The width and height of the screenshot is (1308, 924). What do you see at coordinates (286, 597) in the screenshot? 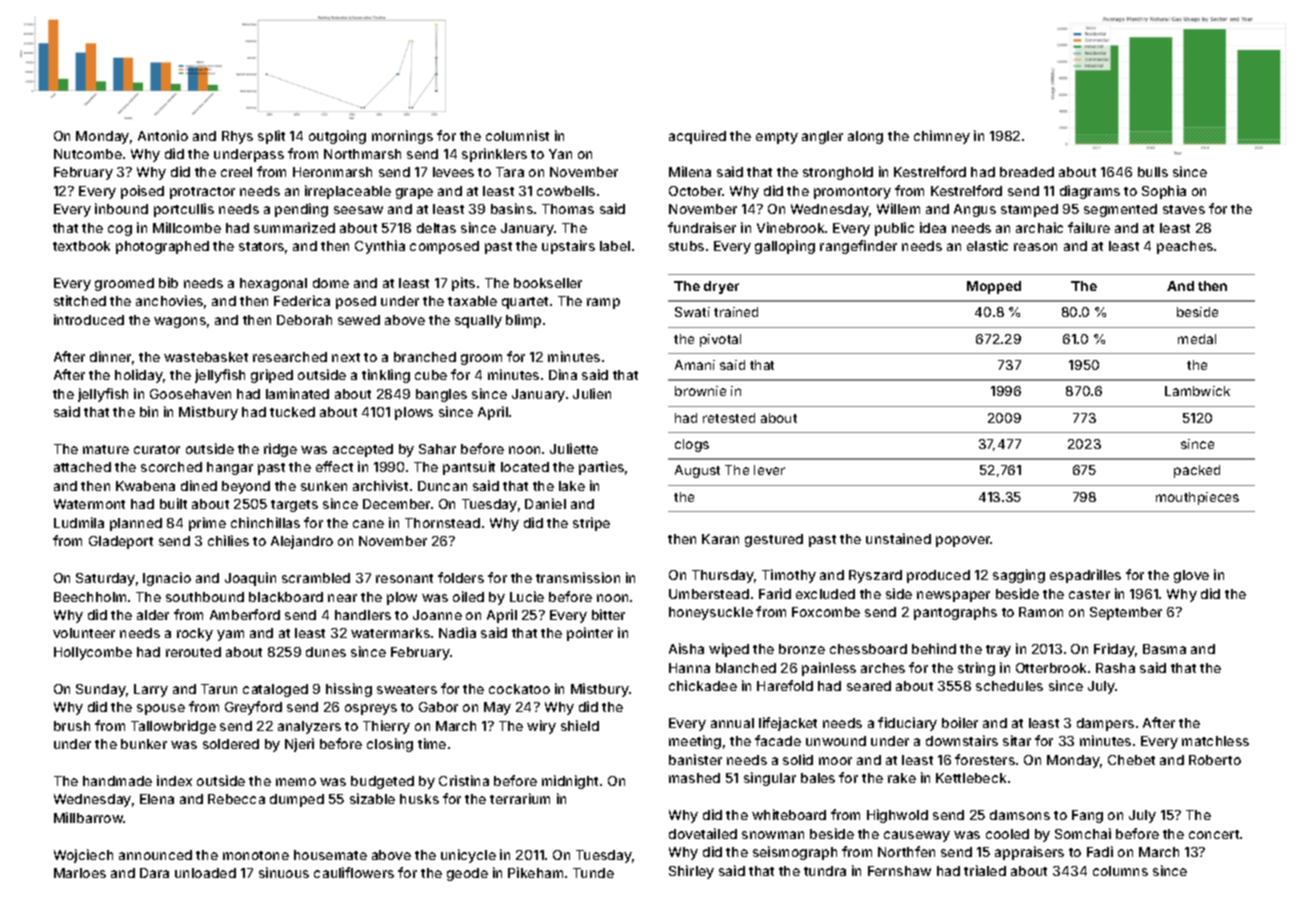
I see `blackboard` at bounding box center [286, 597].
